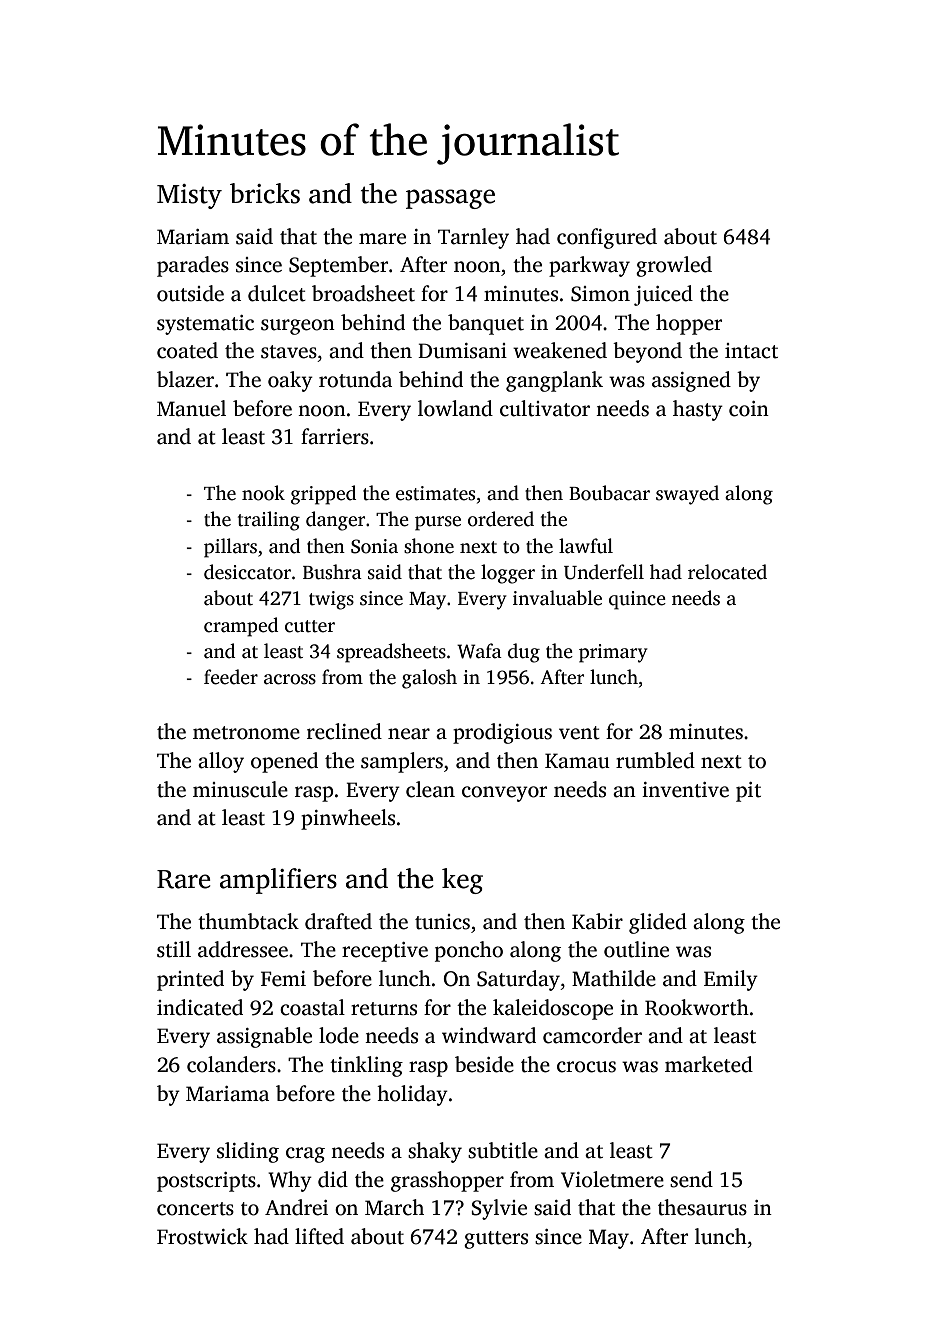 This screenshot has width=938, height=1330. What do you see at coordinates (331, 600) in the screenshot?
I see `twigs` at bounding box center [331, 600].
